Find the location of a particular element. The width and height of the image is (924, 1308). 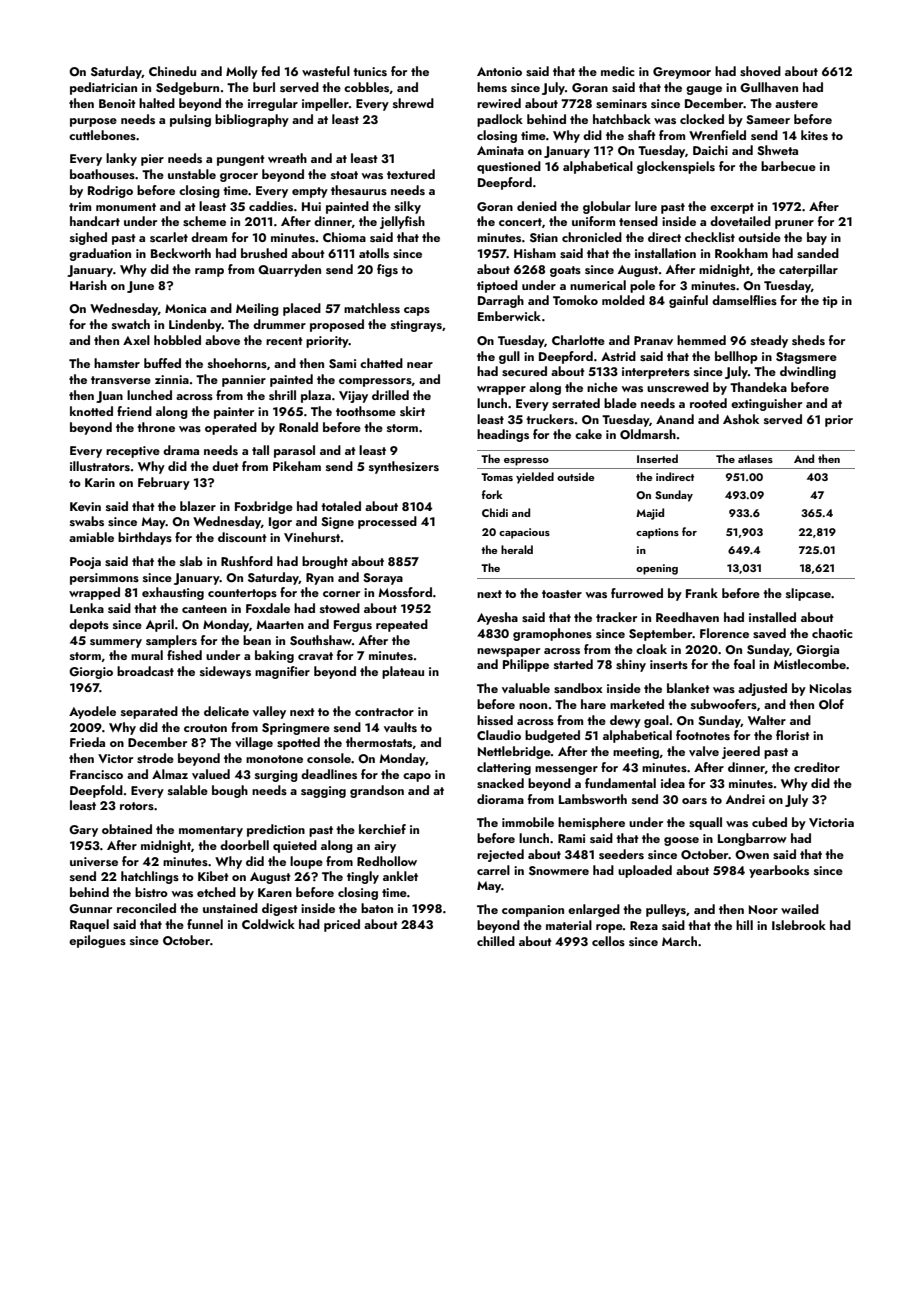

textured is located at coordinates (411, 174).
